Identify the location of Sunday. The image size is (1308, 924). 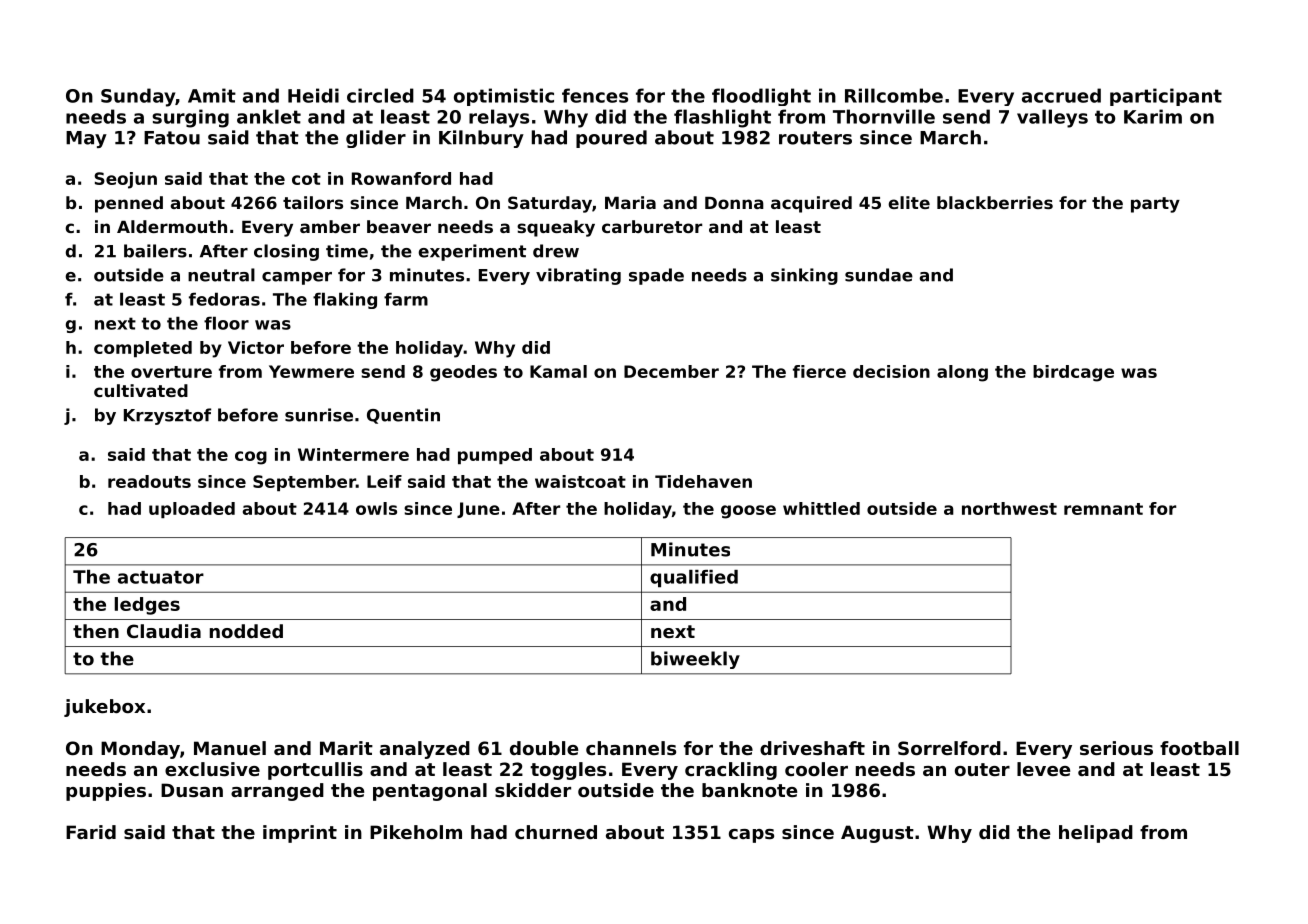
(138, 97).
